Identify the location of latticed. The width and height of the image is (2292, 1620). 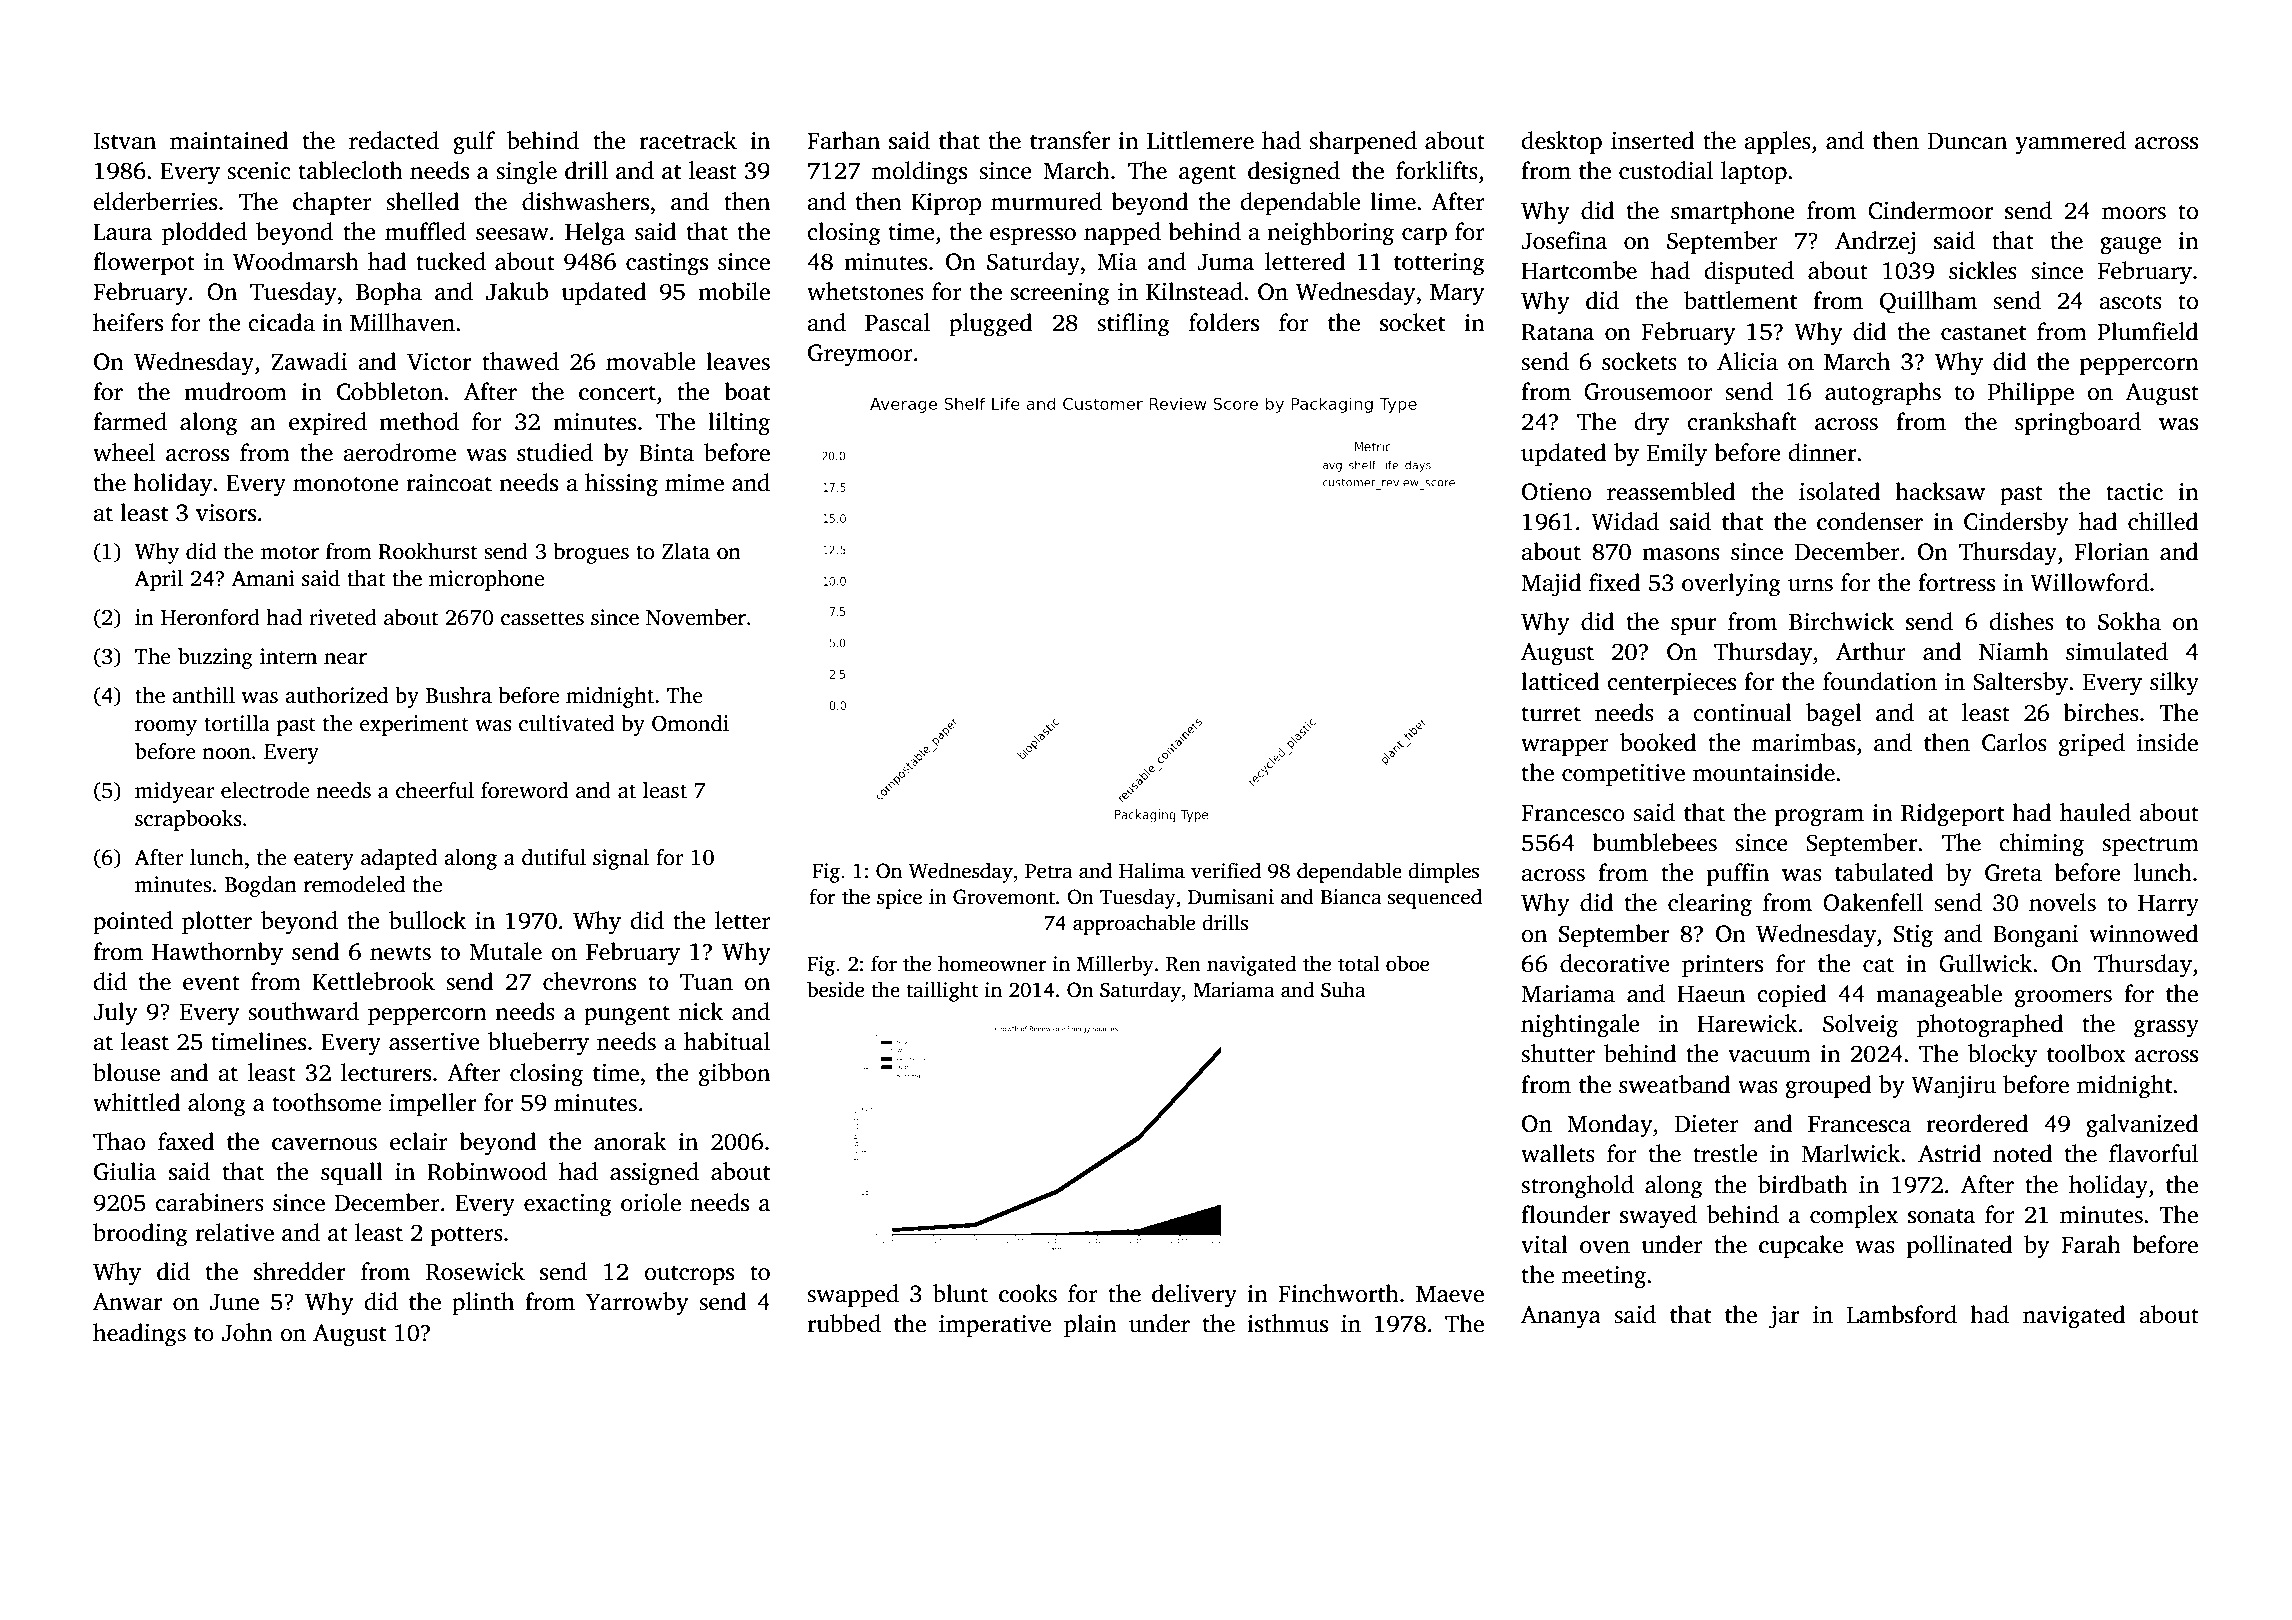
(1560, 681).
